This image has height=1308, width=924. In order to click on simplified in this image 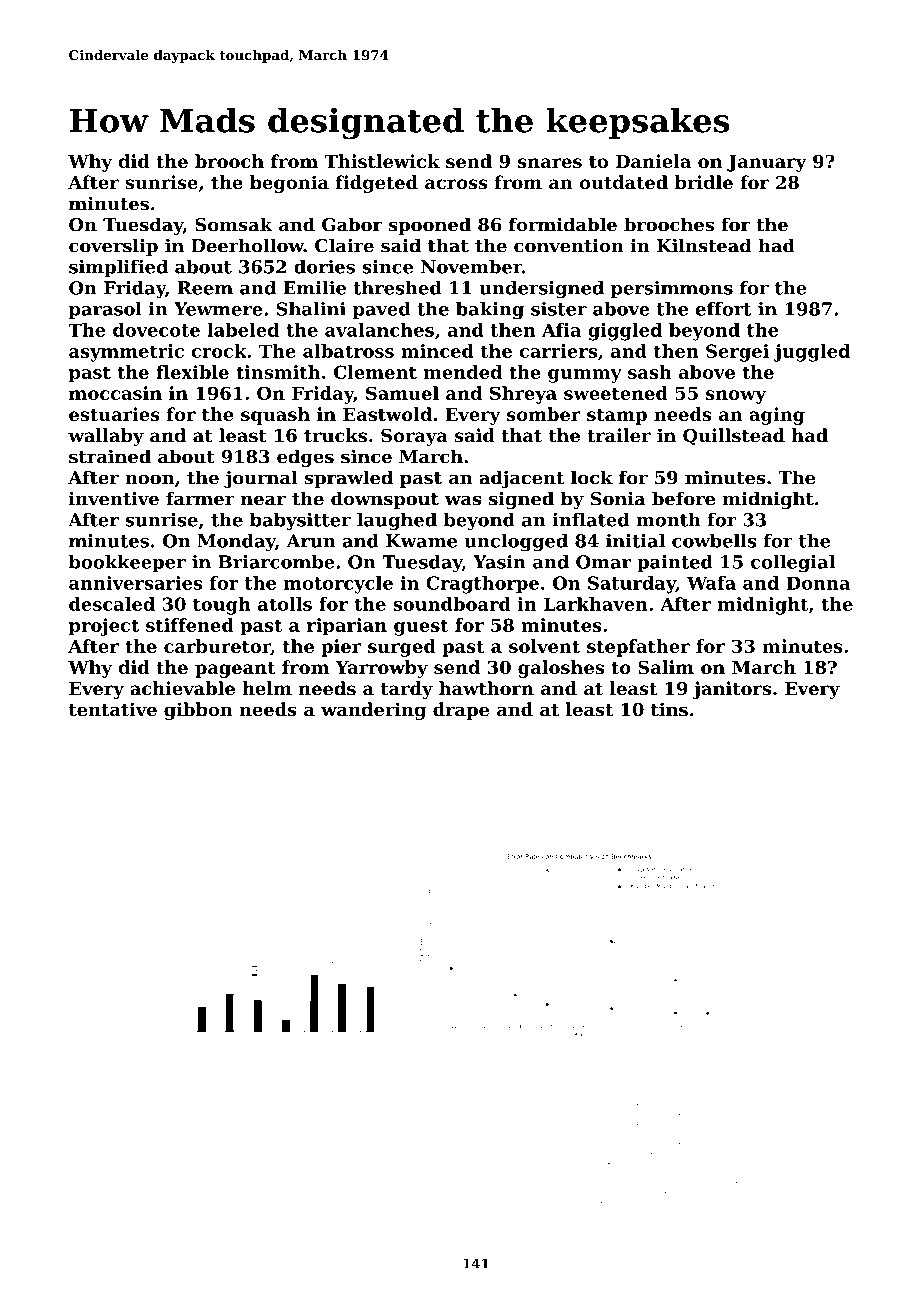, I will do `click(118, 268)`.
